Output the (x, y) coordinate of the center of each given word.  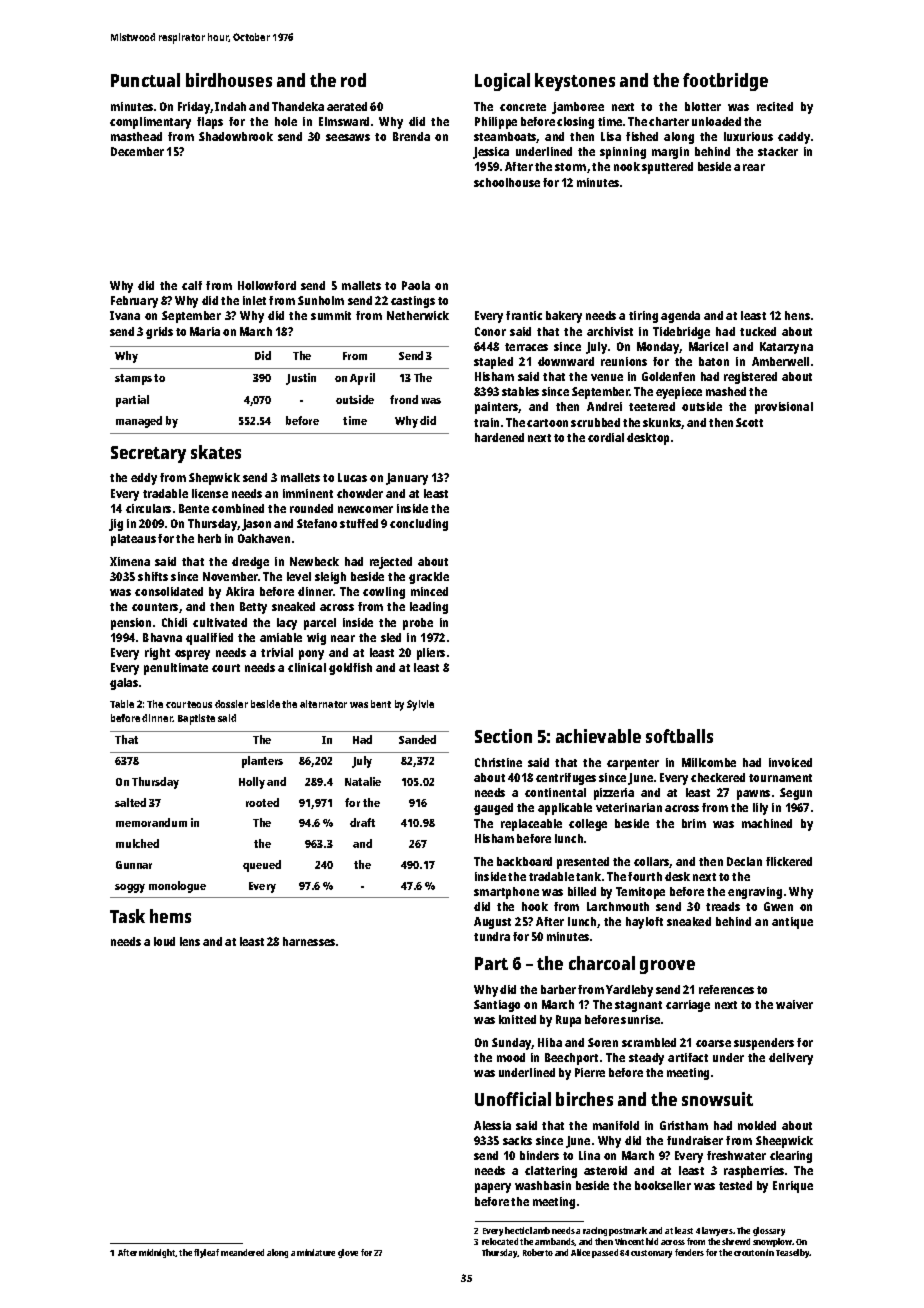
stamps (133, 379)
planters (262, 762)
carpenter (633, 764)
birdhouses (229, 80)
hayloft (644, 923)
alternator (323, 704)
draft (362, 822)
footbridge (725, 82)
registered (750, 378)
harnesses (309, 941)
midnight (157, 1253)
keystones (575, 82)
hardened (499, 437)
